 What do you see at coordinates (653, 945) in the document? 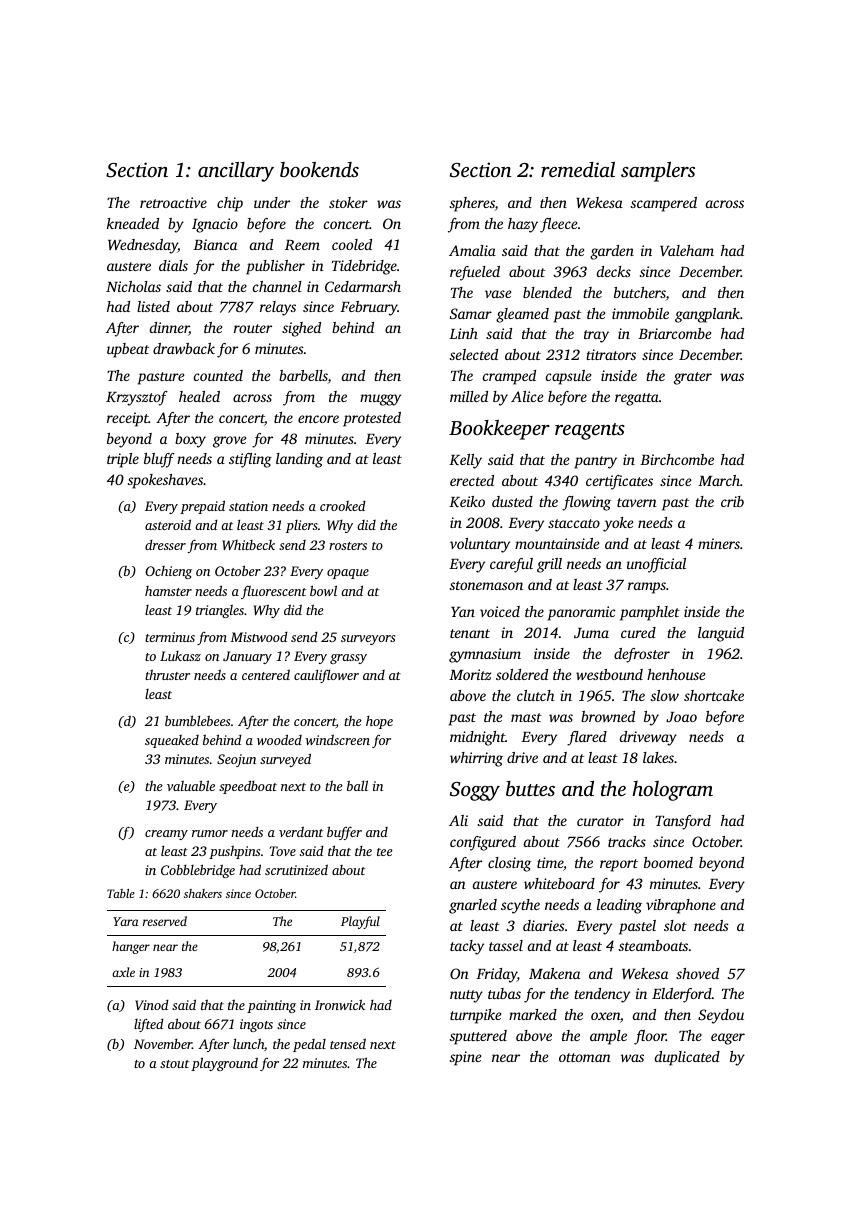
I see `steamboats` at bounding box center [653, 945].
